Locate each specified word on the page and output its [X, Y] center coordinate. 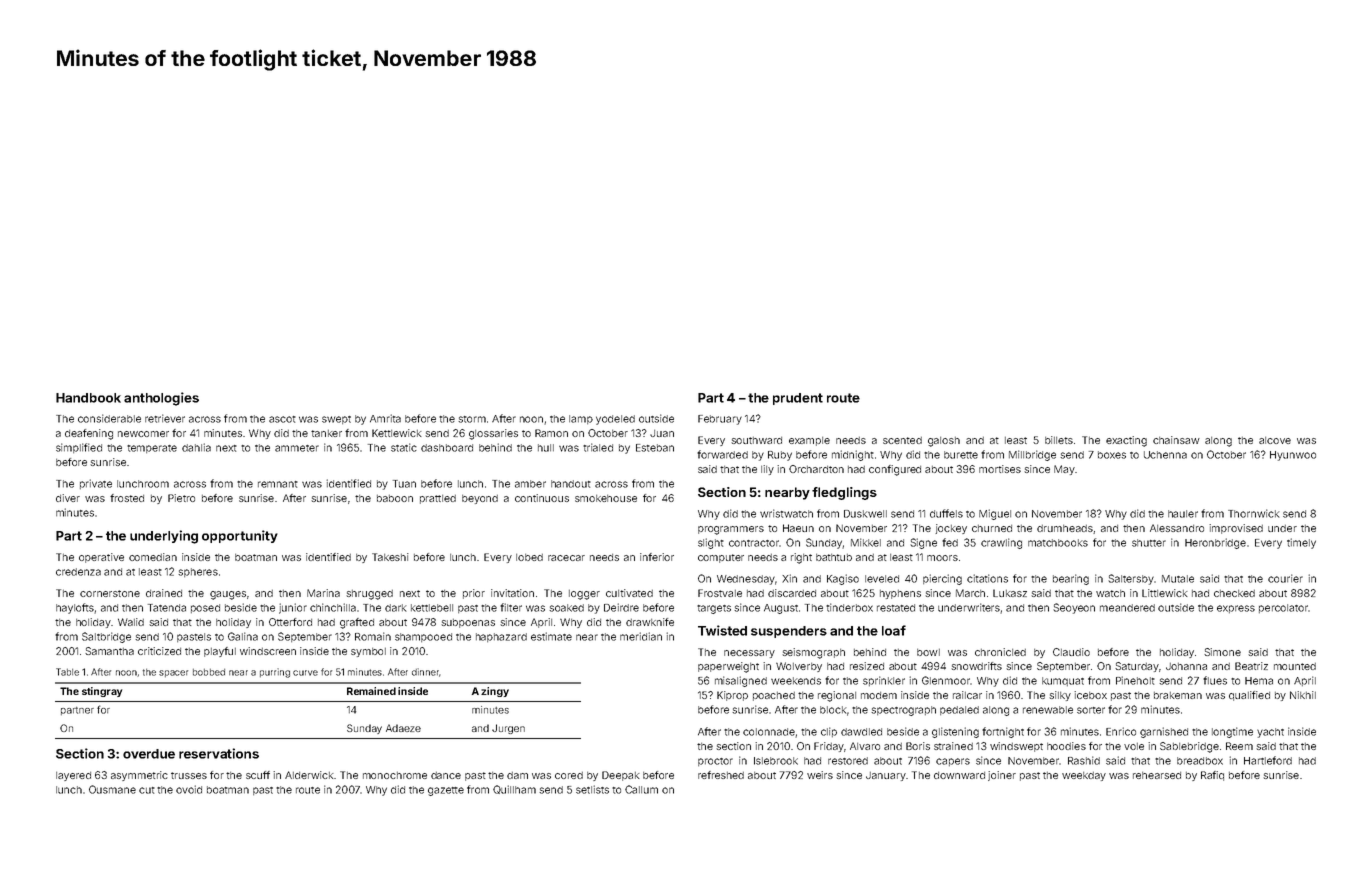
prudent [798, 399]
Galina [243, 636]
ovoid [189, 789]
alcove [1275, 440]
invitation [512, 593]
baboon [395, 498]
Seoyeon [1074, 608]
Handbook [88, 398]
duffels [946, 513]
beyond [480, 499]
